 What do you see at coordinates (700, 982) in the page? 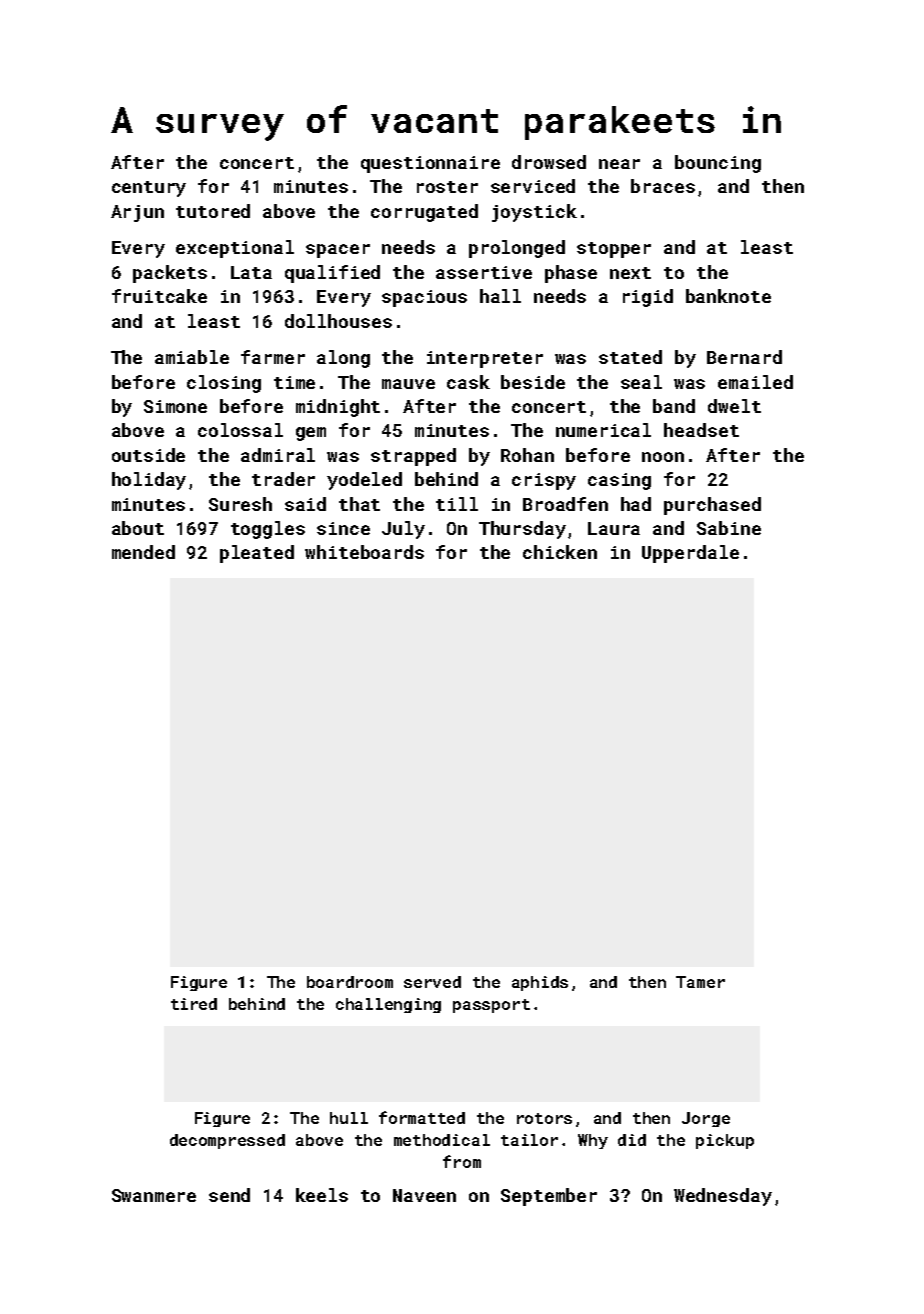
I see `Tamer` at bounding box center [700, 982].
